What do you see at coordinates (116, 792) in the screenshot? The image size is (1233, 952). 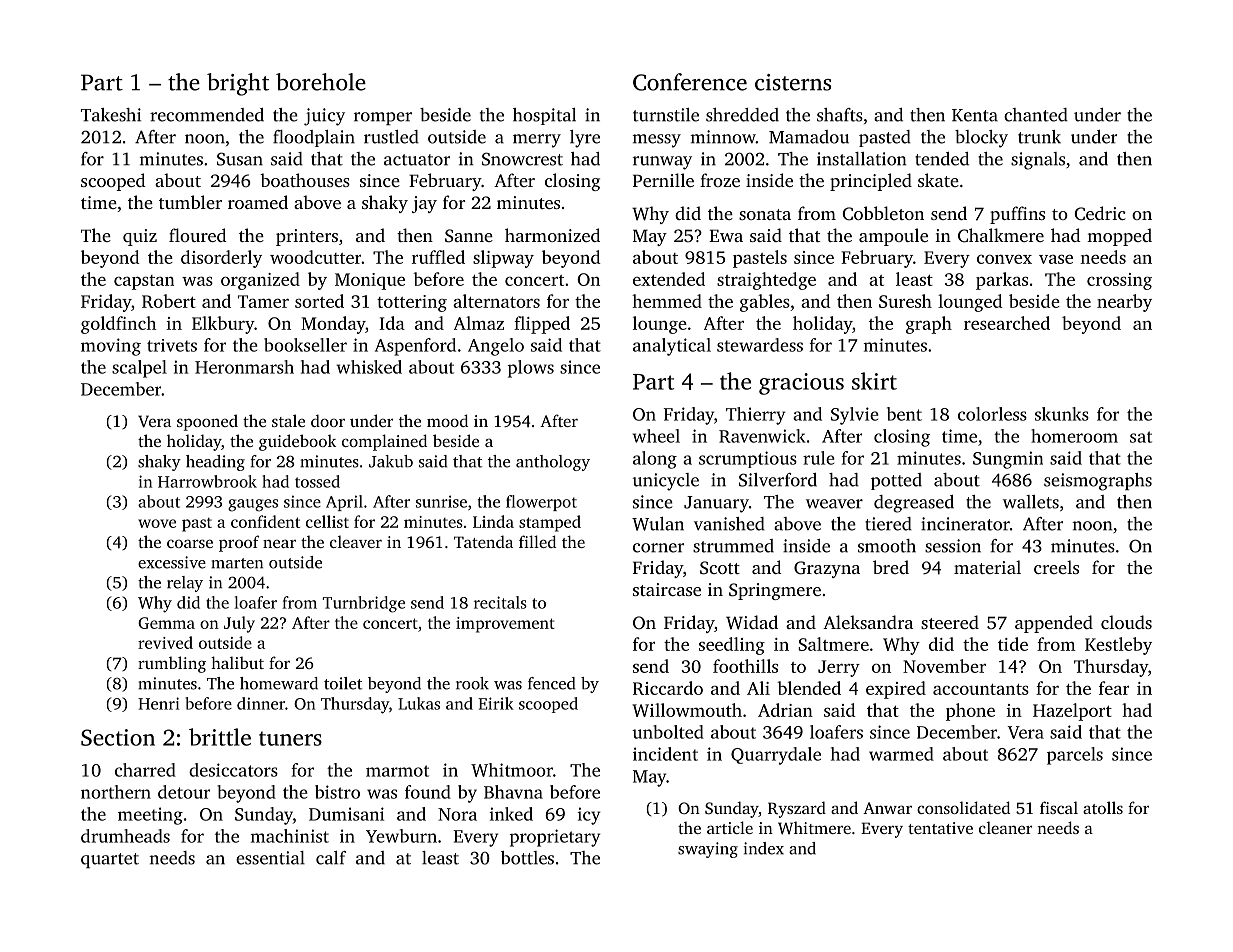 I see `northern` at bounding box center [116, 792].
